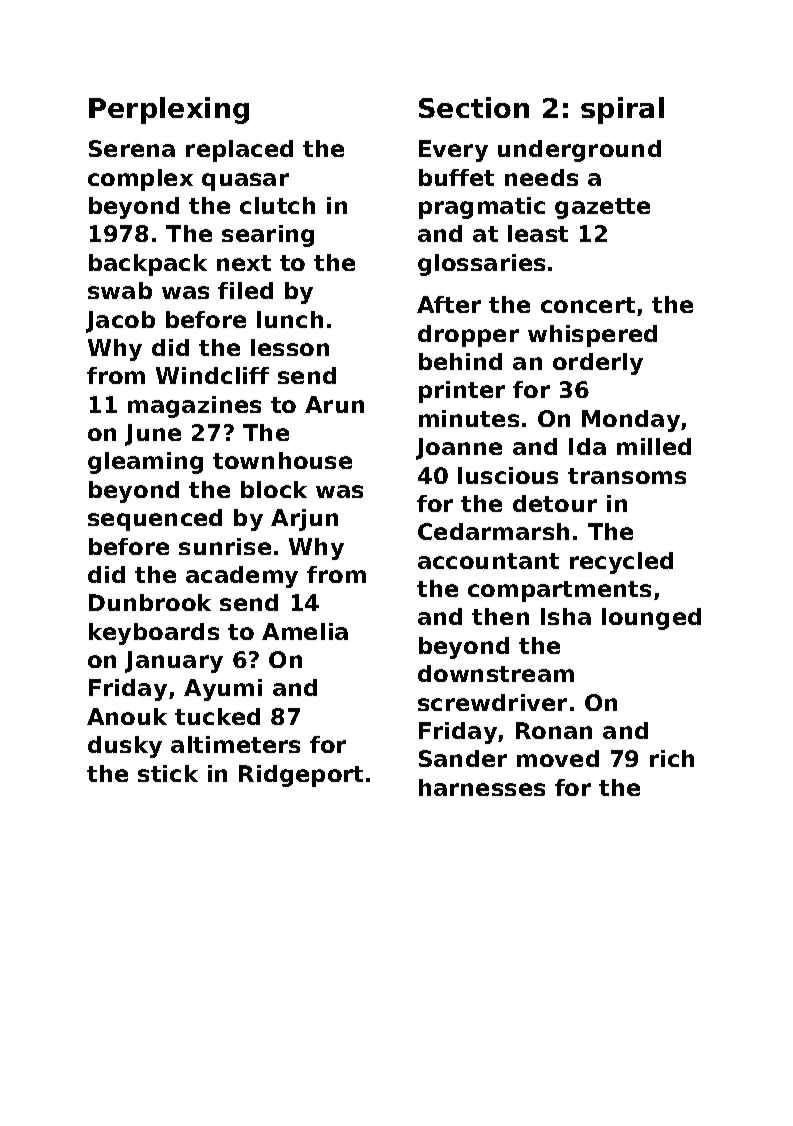 This document has height=1126, width=793. Describe the element at coordinates (462, 392) in the document. I see `printer` at that location.
